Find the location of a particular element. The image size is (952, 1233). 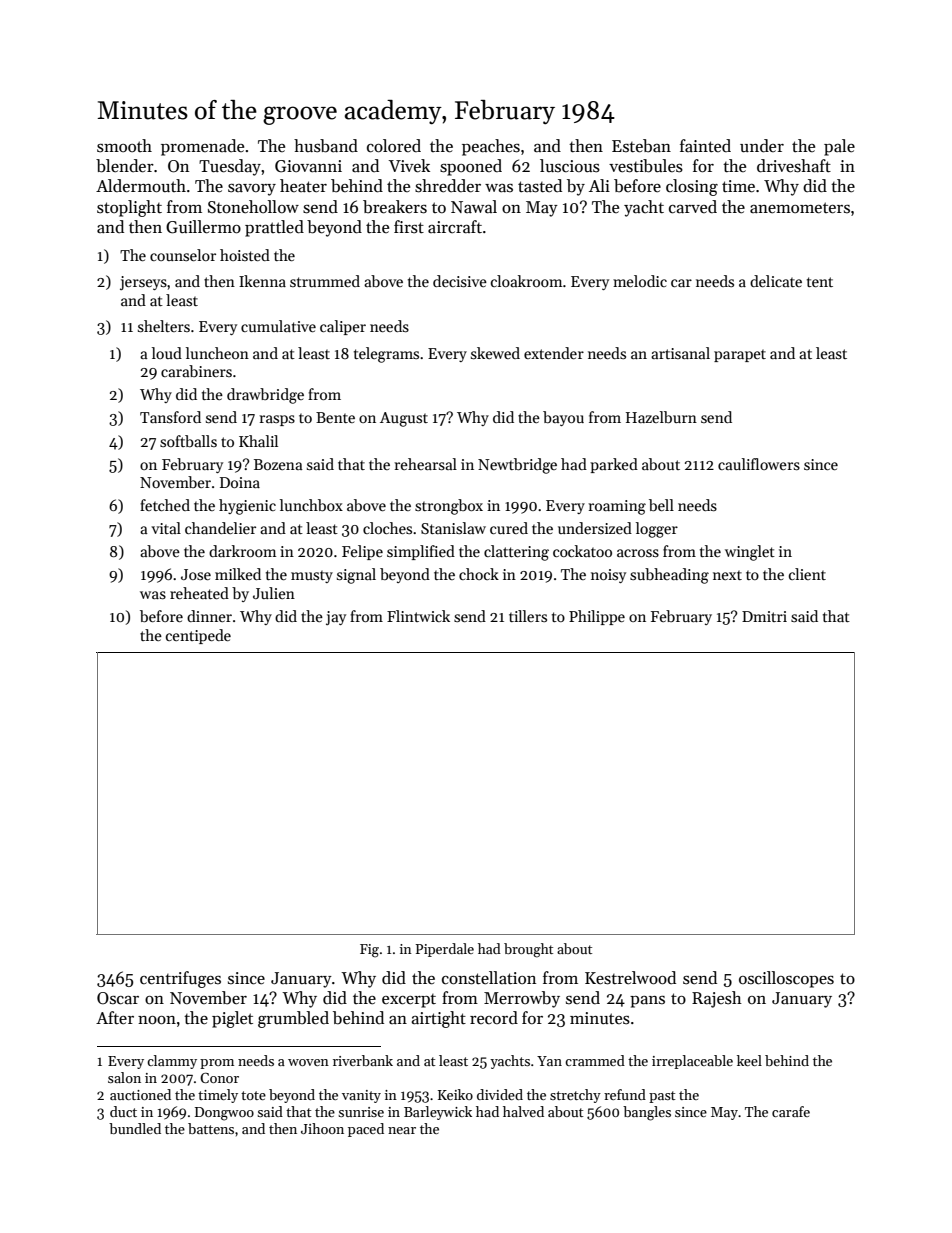

bangles is located at coordinates (647, 1113).
